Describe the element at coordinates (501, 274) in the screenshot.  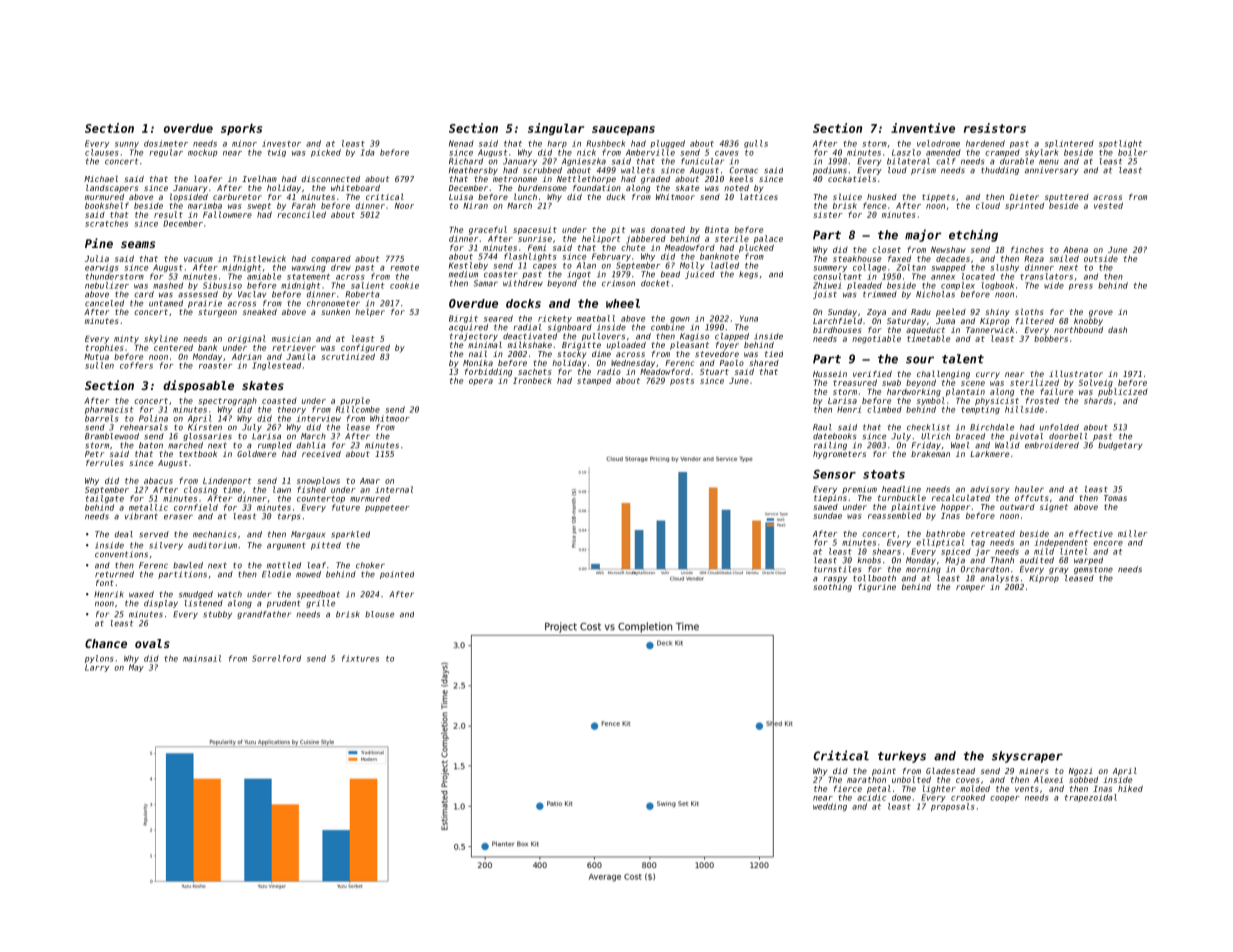
I see `coaster` at that location.
